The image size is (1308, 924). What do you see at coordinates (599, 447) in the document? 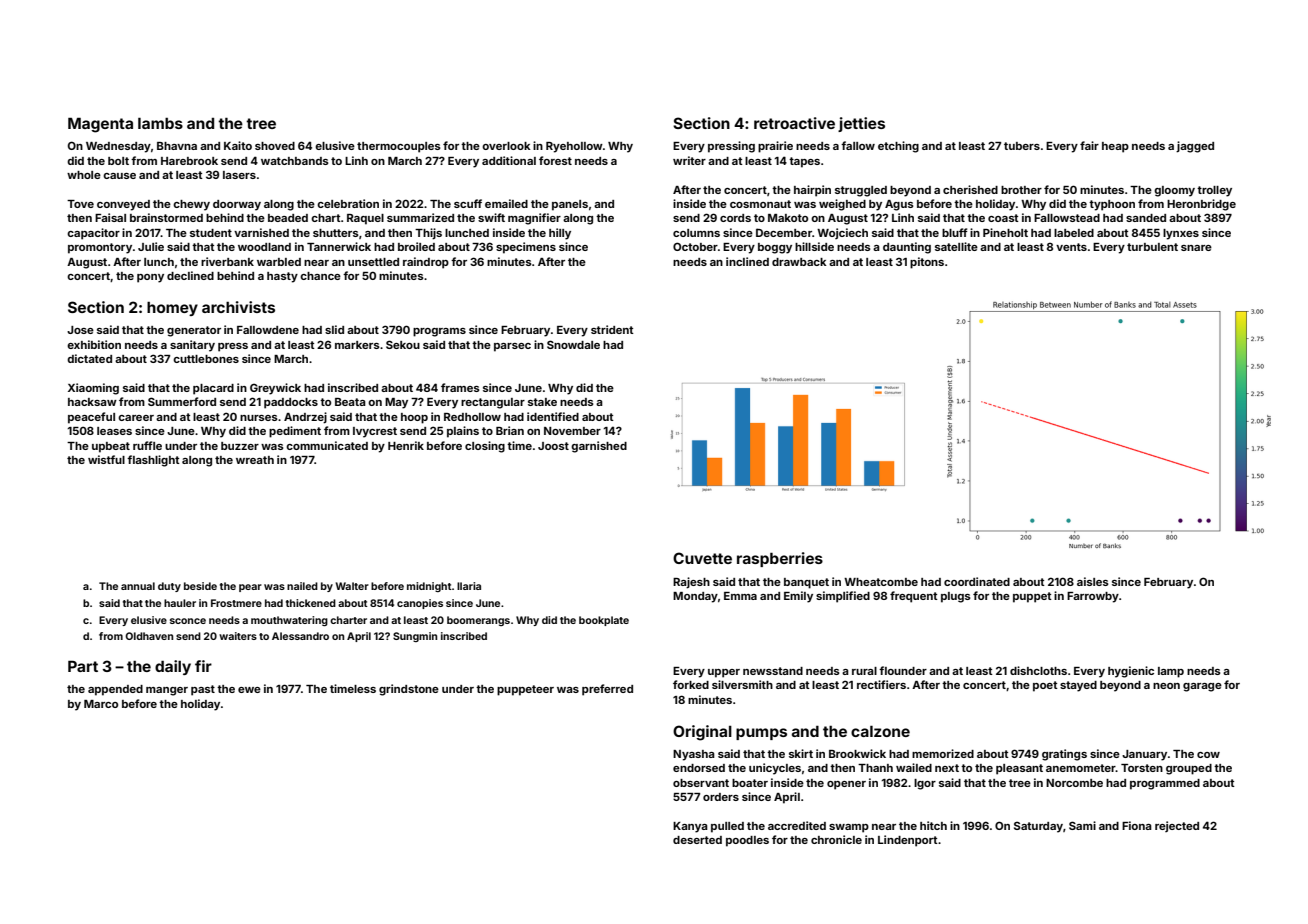
I see `garnished` at bounding box center [599, 447].
